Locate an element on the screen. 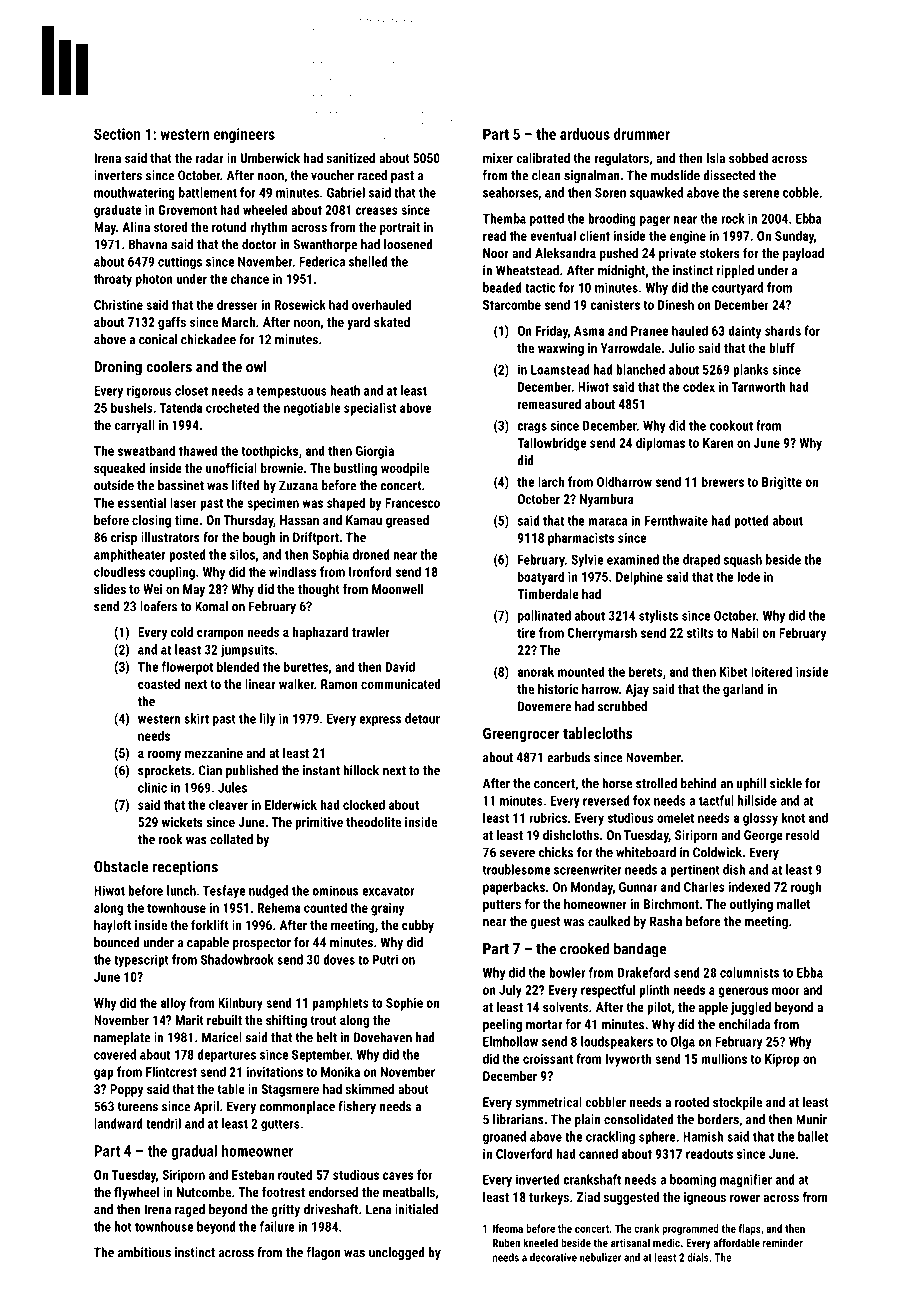 This screenshot has width=924, height=1308. dials is located at coordinates (698, 1257).
